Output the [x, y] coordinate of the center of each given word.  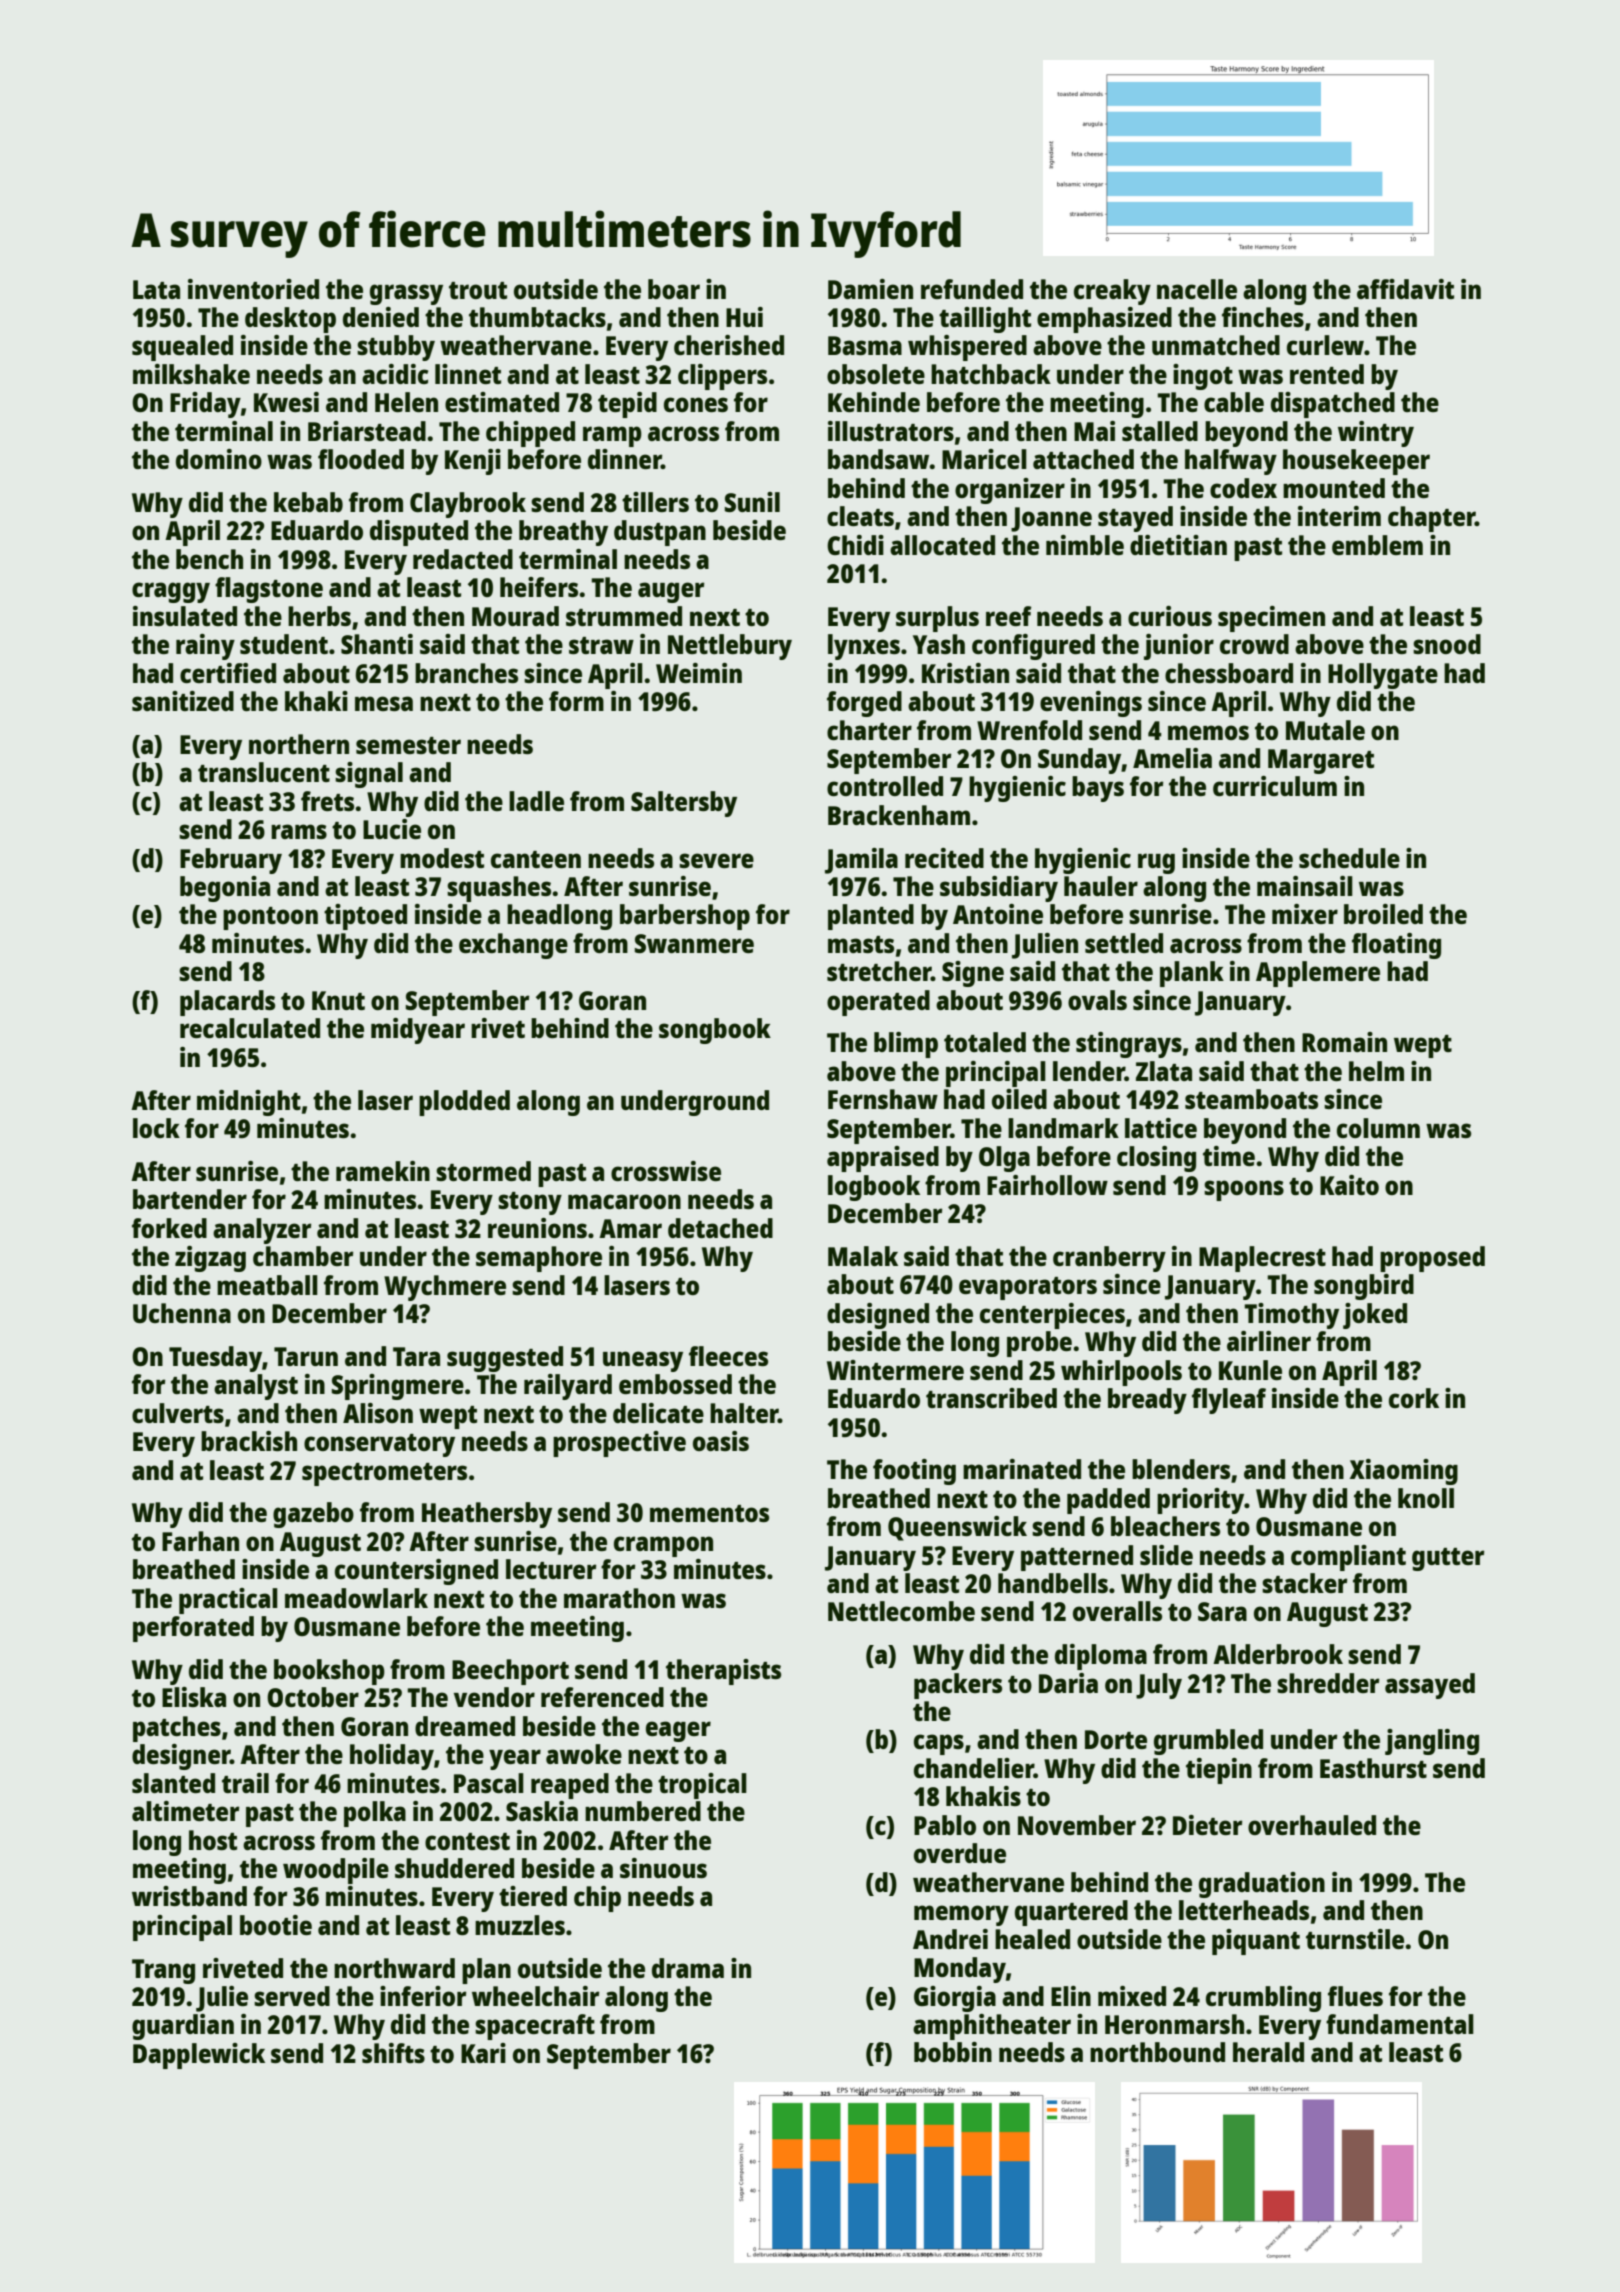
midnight [249, 1103]
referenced [602, 1697]
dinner [624, 459]
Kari [483, 2053]
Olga [1004, 1159]
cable [1234, 402]
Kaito [1349, 1185]
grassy [406, 294]
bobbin [953, 2052]
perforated [193, 1629]
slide [1166, 1555]
